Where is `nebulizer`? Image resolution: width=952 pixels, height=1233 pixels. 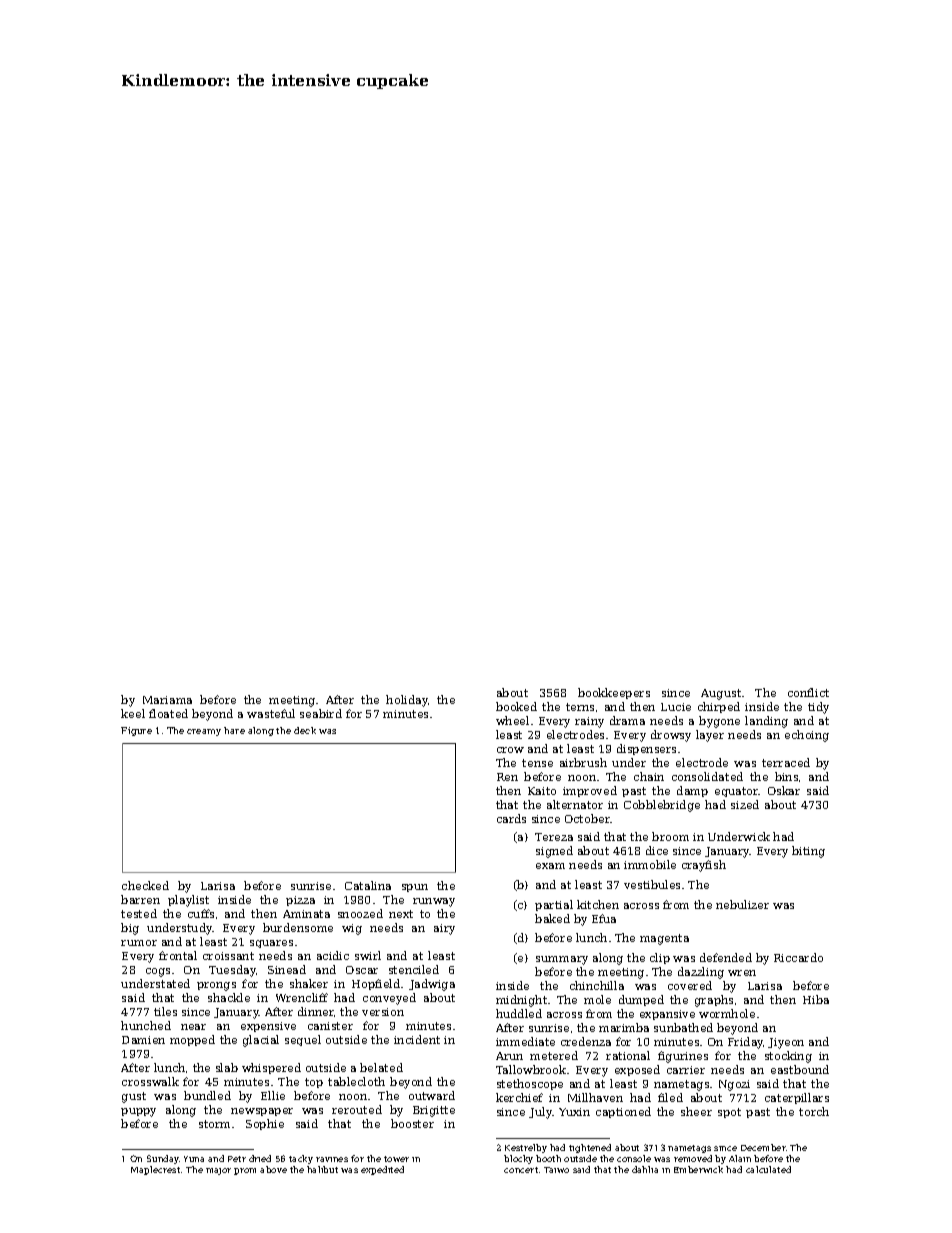
nebulizer is located at coordinates (742, 904).
